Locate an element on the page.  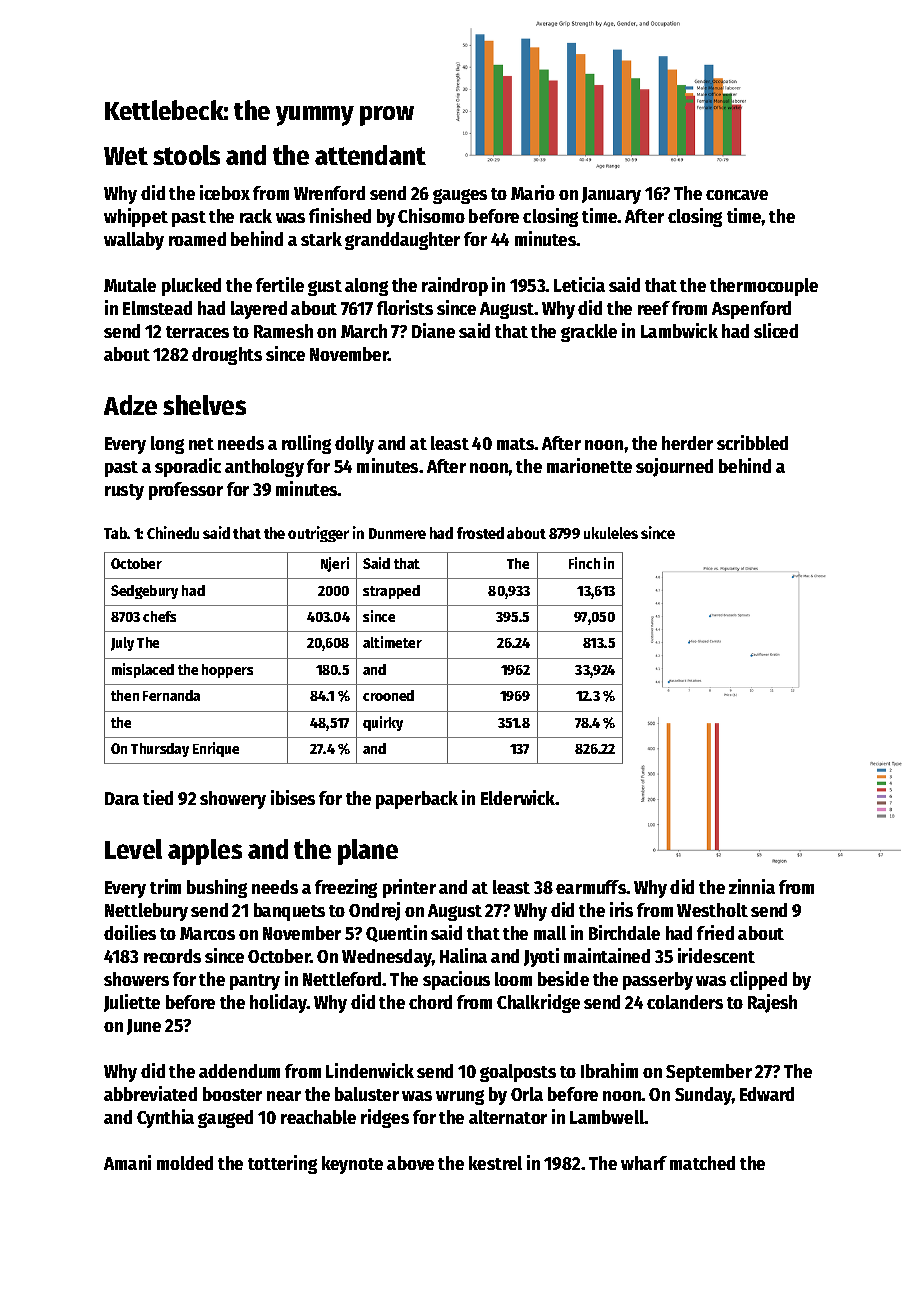
printer is located at coordinates (409, 888).
